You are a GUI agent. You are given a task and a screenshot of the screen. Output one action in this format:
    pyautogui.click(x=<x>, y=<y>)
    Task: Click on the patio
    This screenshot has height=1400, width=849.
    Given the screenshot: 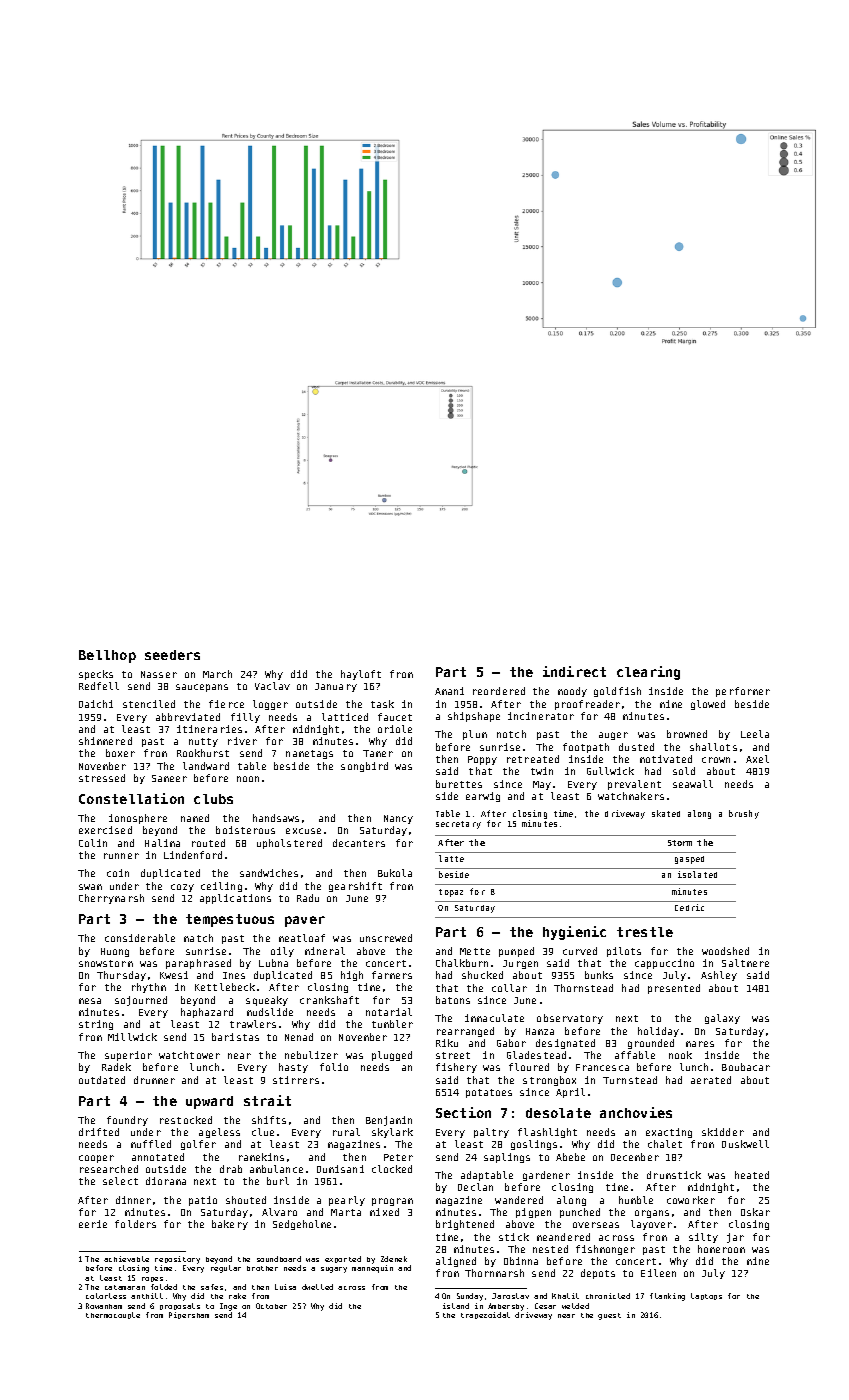 What is the action you would take?
    pyautogui.click(x=203, y=1201)
